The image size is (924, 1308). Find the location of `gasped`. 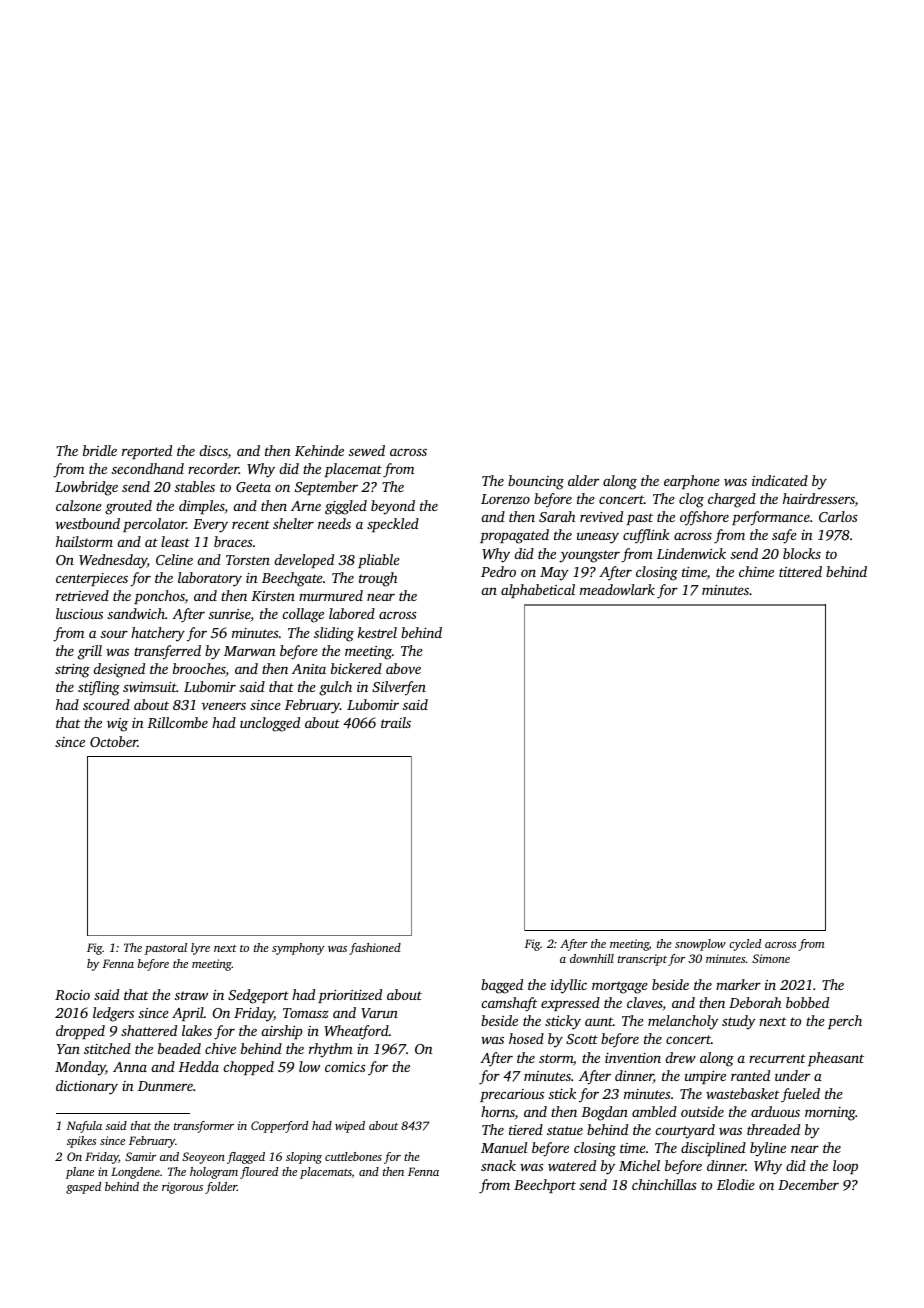

gasped is located at coordinates (83, 1188).
